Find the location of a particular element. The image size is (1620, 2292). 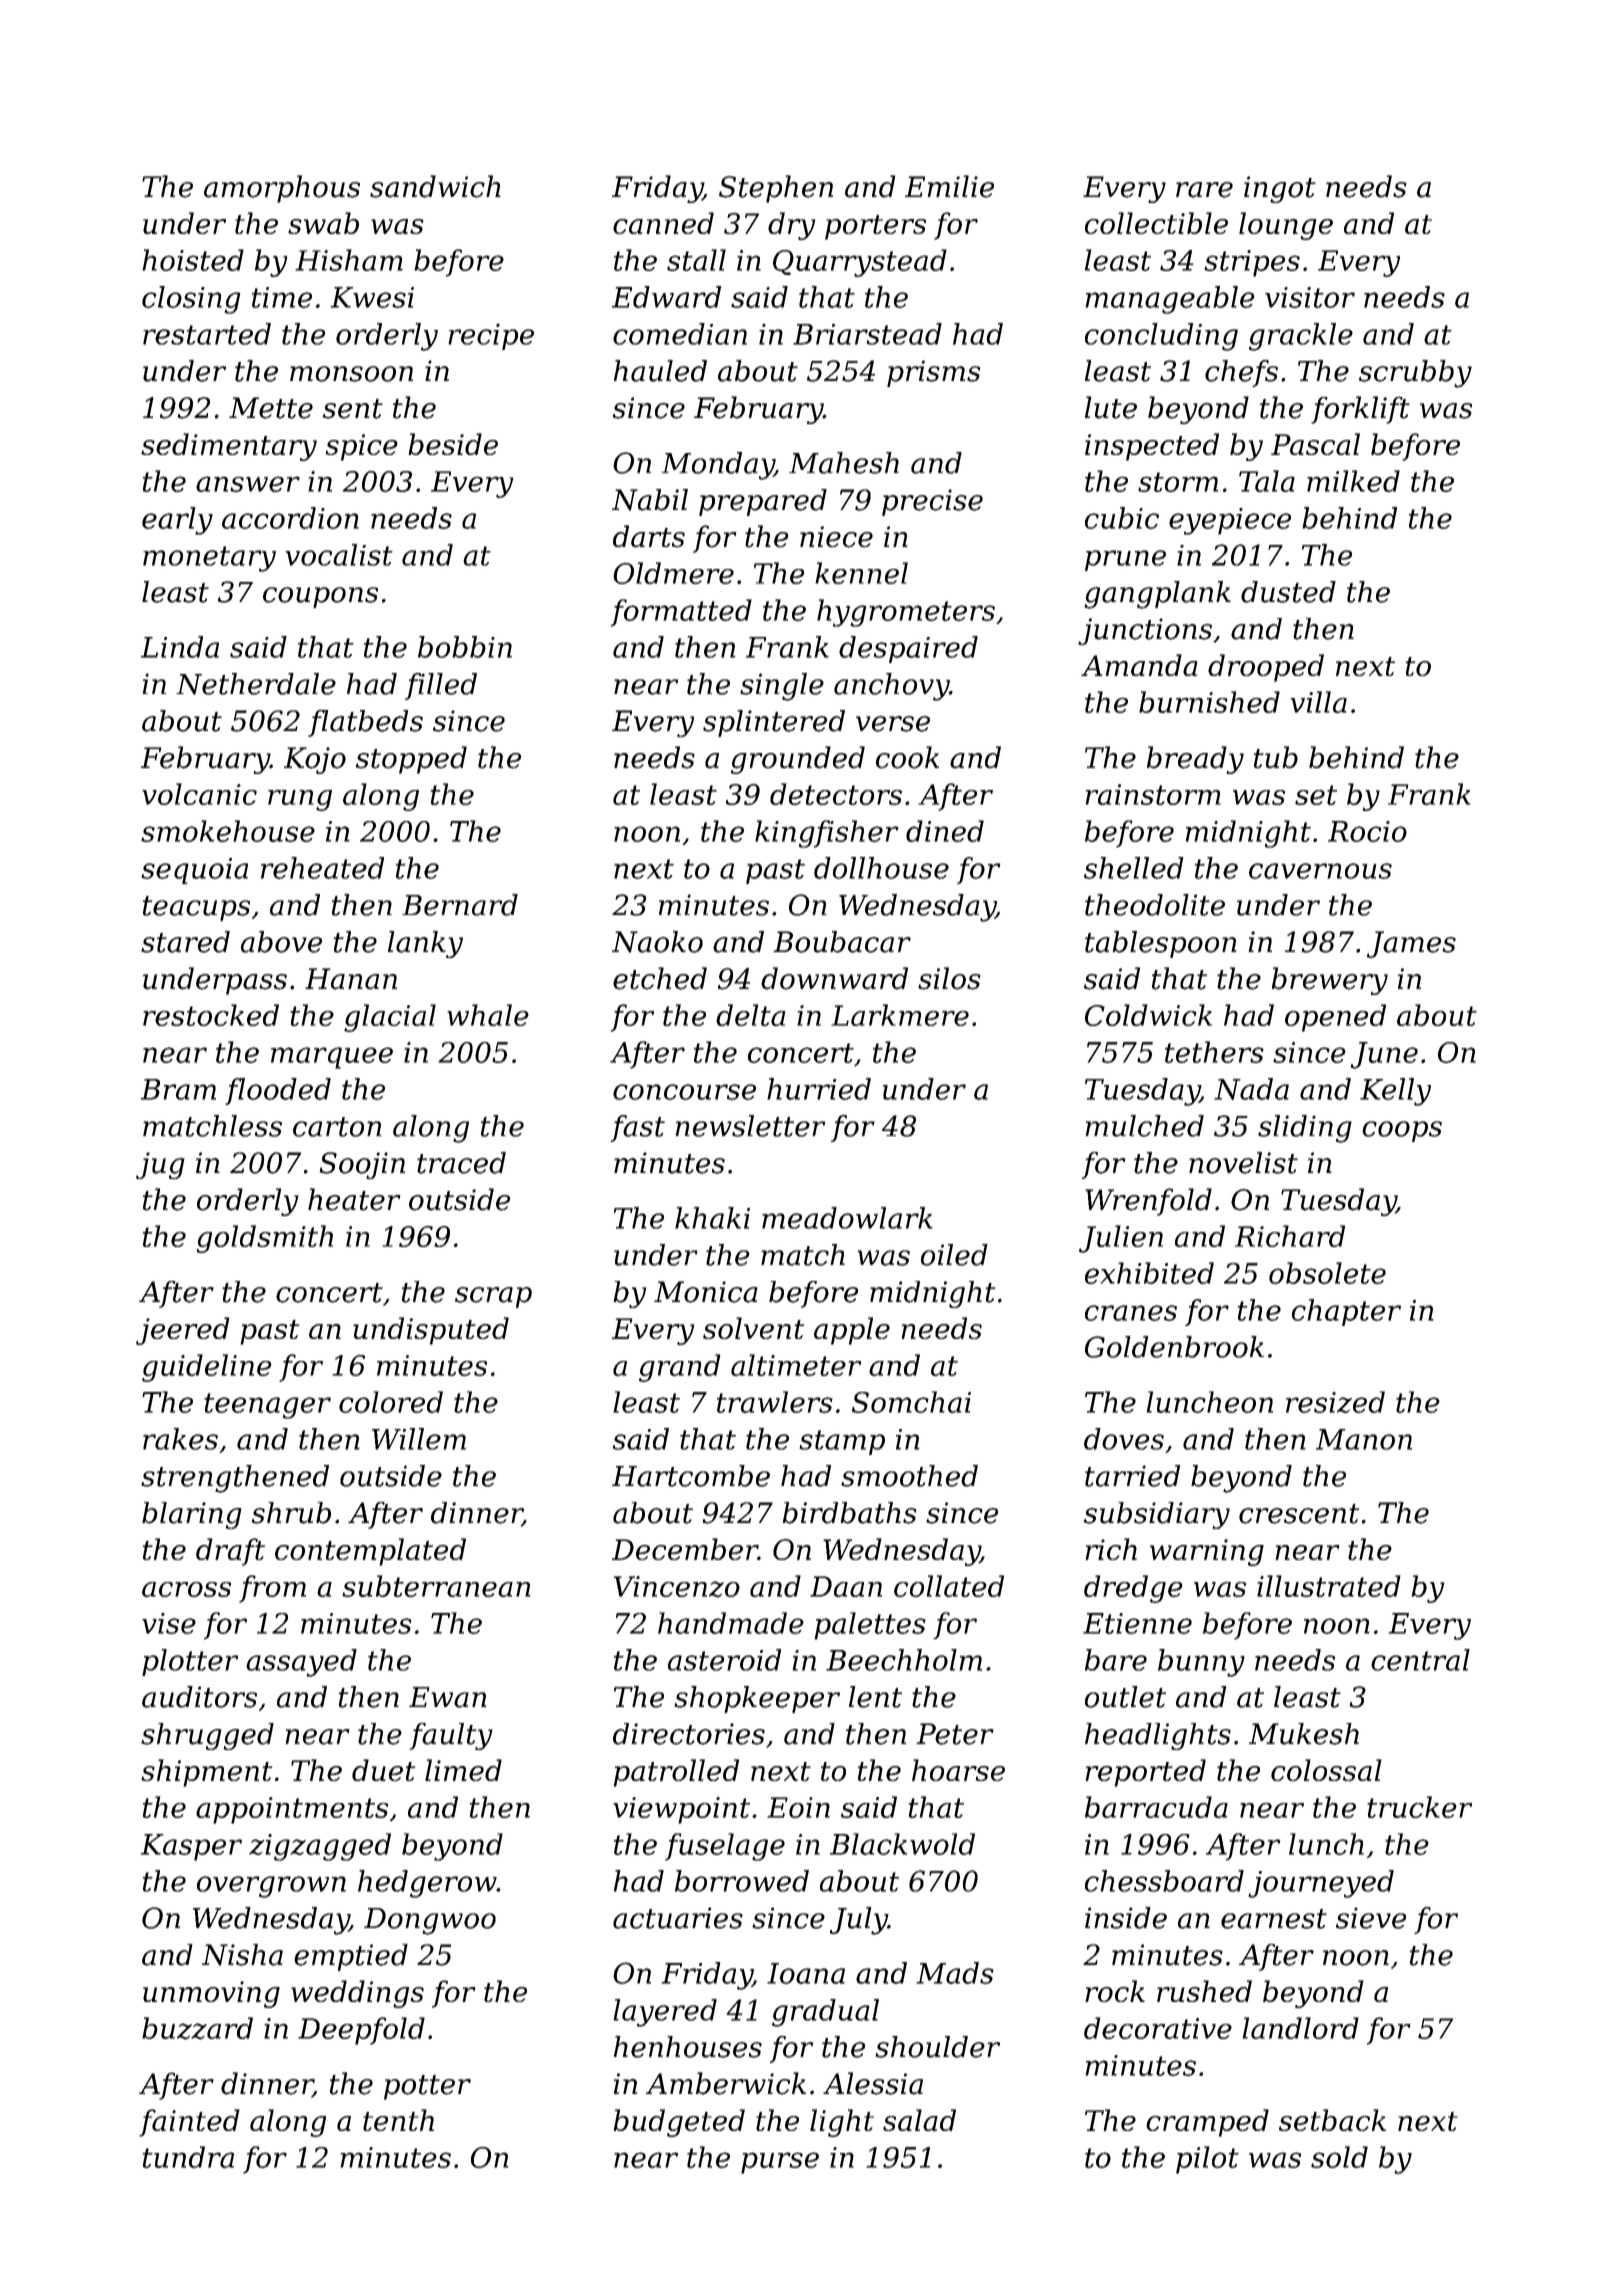

rare is located at coordinates (1204, 190).
